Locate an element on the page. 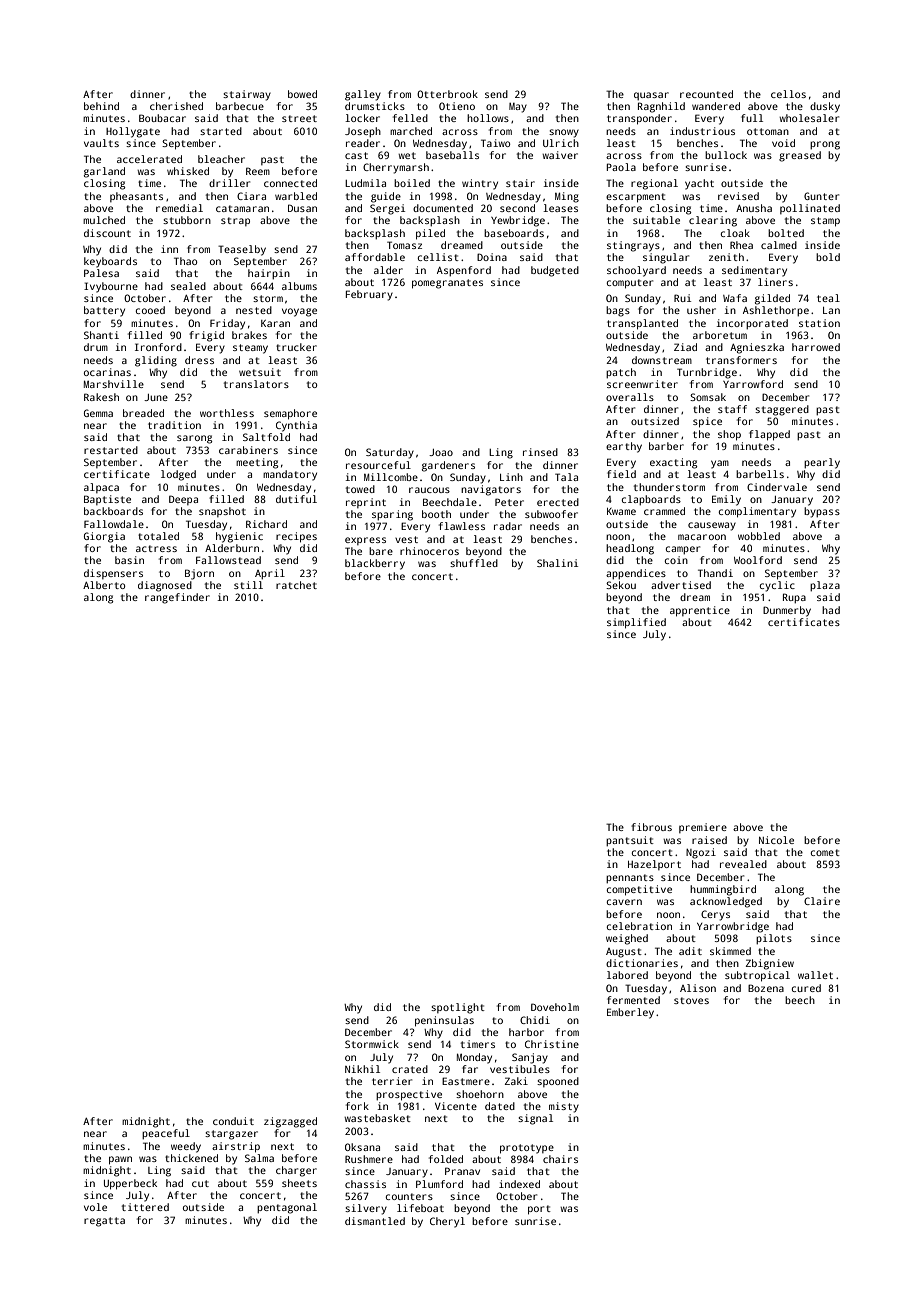 The image size is (924, 1308). baseballs is located at coordinates (452, 155).
